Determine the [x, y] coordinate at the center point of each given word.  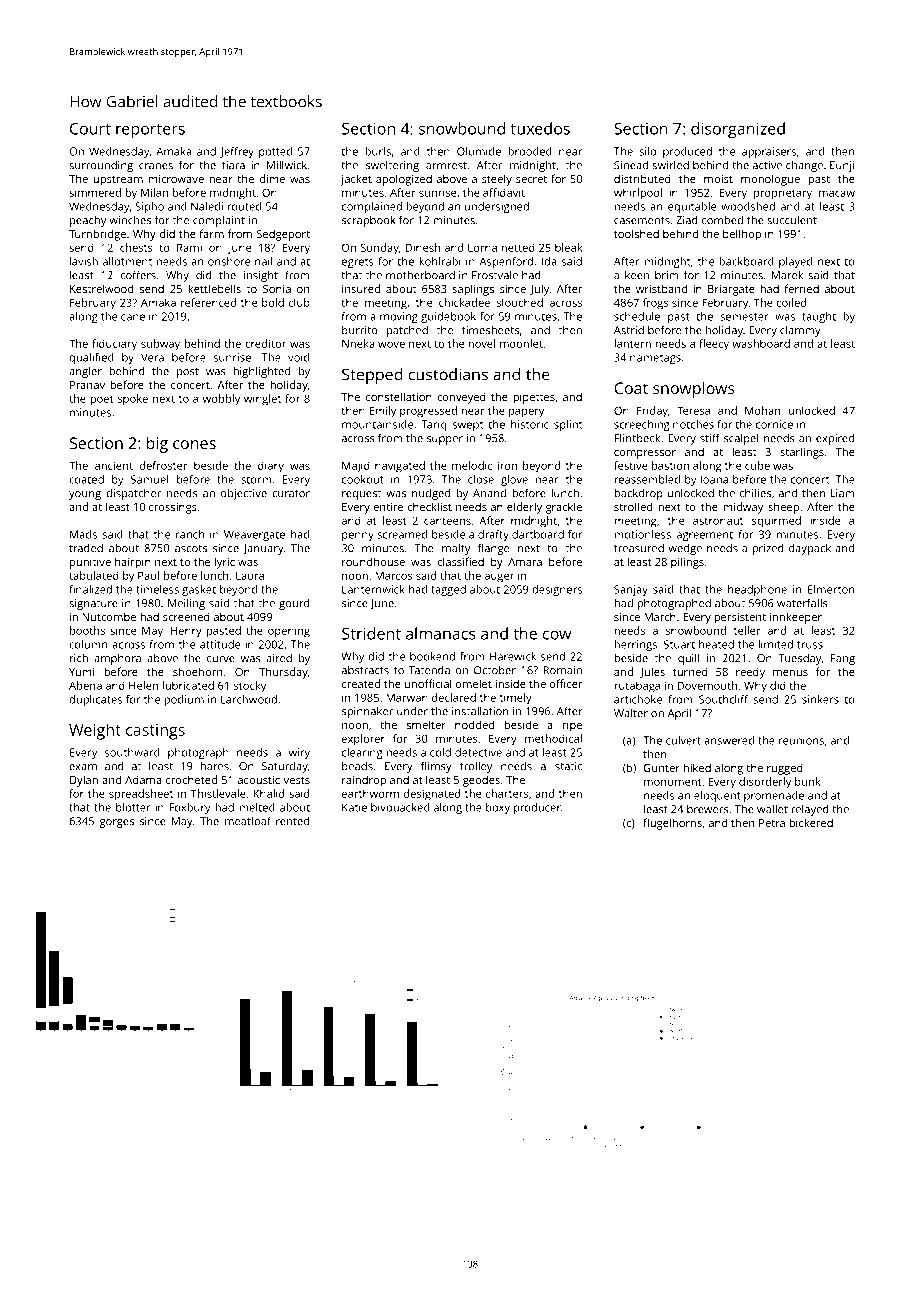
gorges [116, 823]
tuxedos [540, 128]
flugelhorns [672, 824]
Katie [354, 807]
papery [526, 413]
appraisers [769, 152]
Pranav [87, 385]
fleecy [714, 345]
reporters [150, 131]
